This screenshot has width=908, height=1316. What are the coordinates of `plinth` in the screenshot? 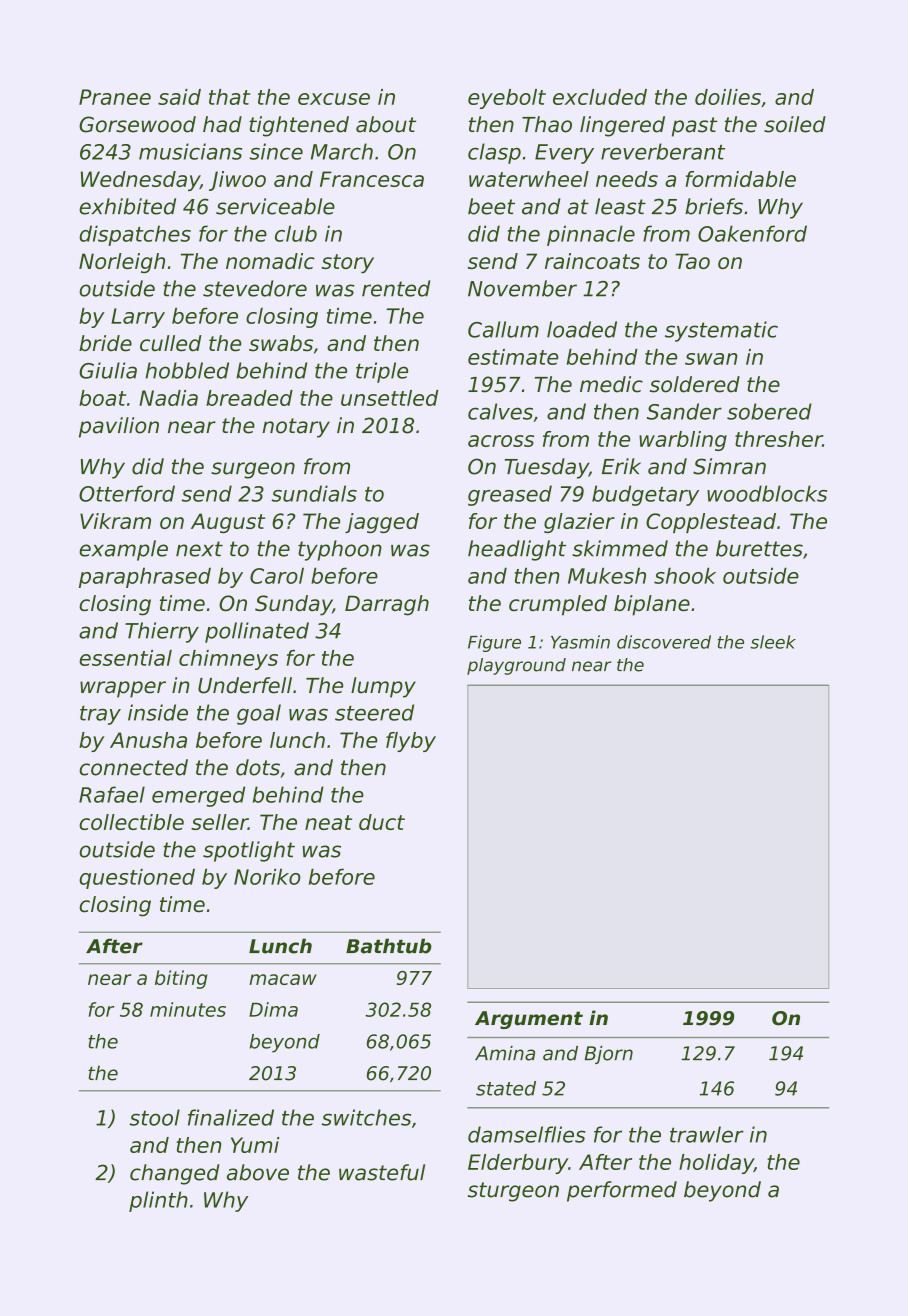 It's located at (158, 1201).
